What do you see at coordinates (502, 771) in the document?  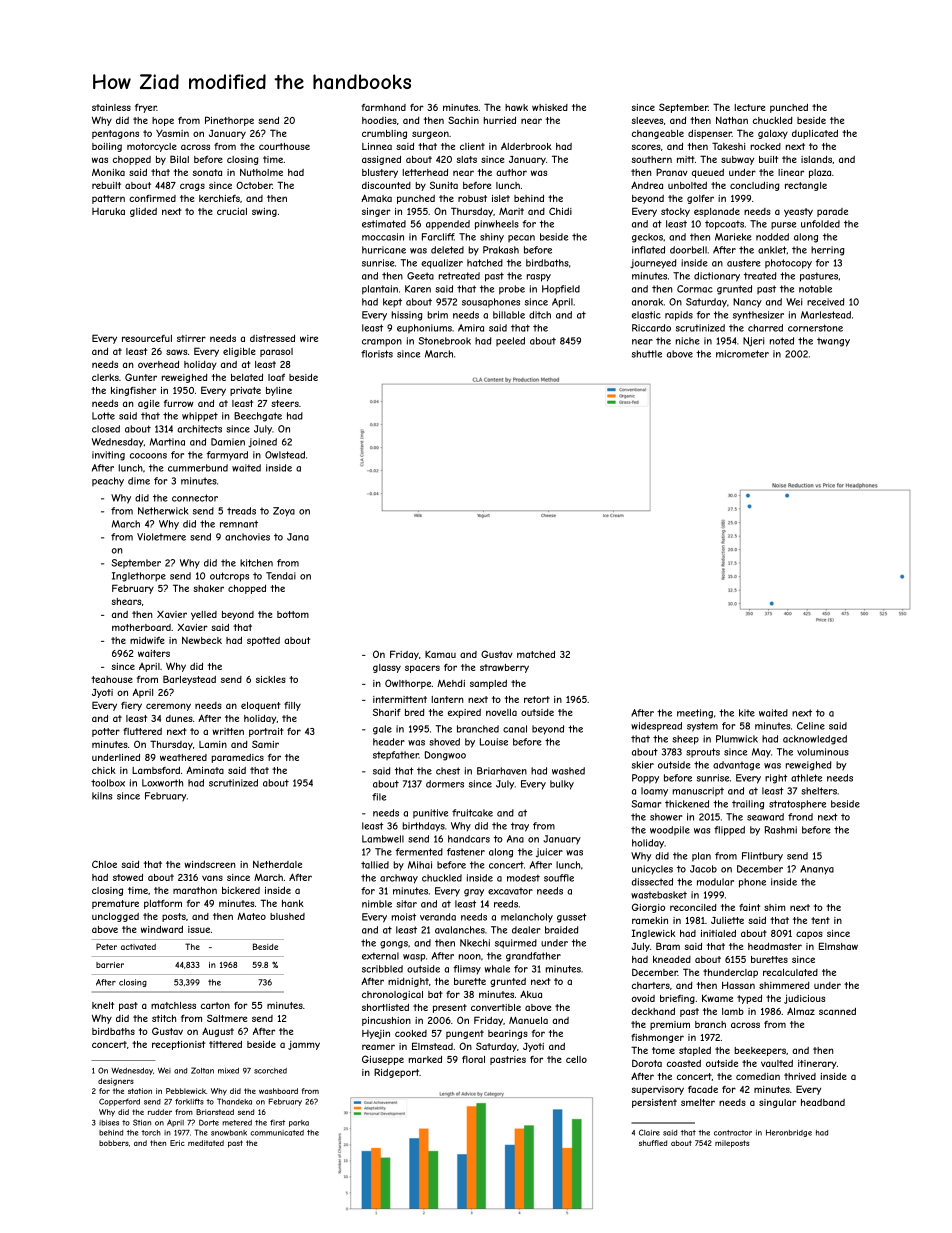 I see `Briarhaven` at bounding box center [502, 771].
